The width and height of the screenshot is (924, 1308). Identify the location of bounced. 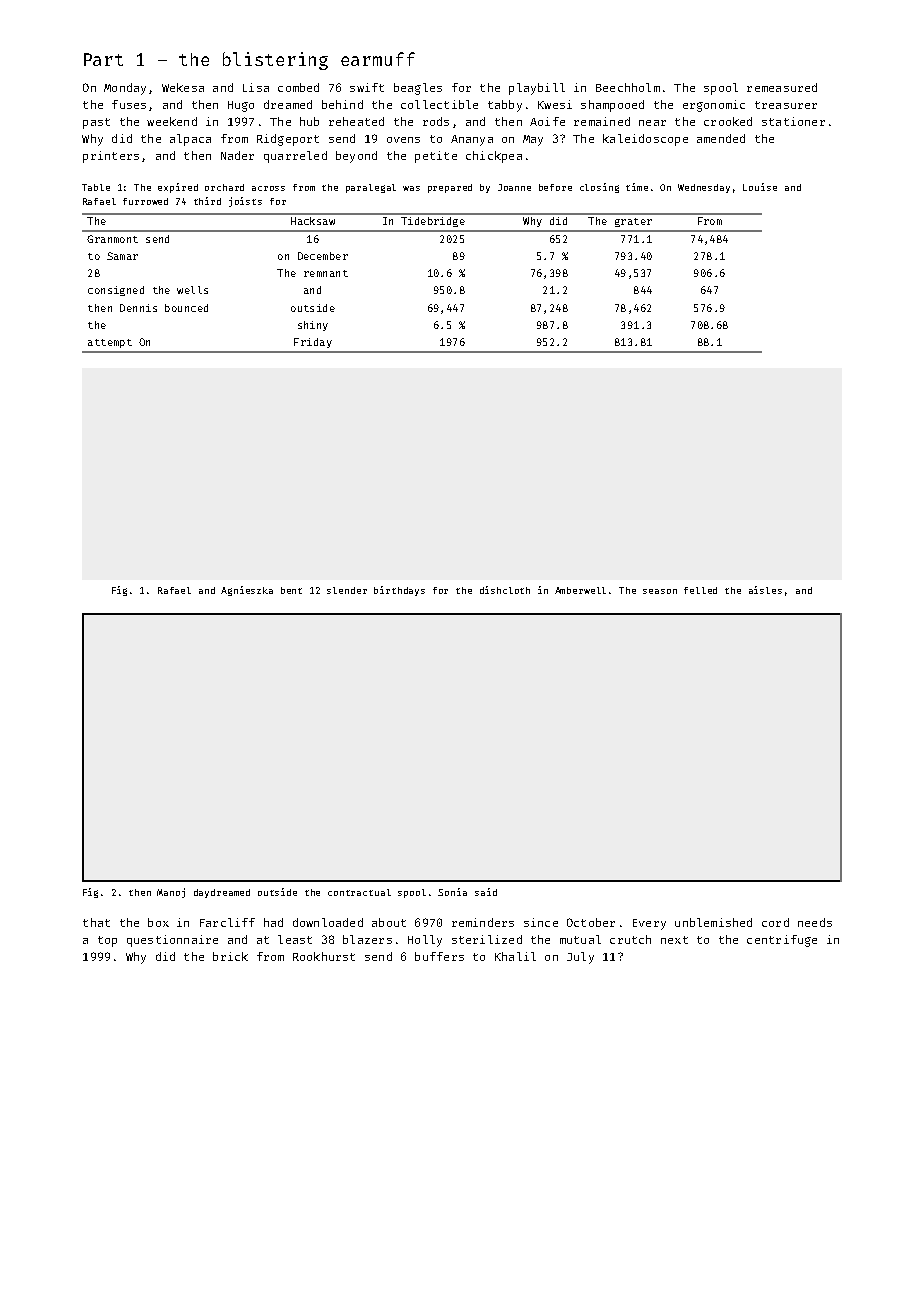
(186, 308).
